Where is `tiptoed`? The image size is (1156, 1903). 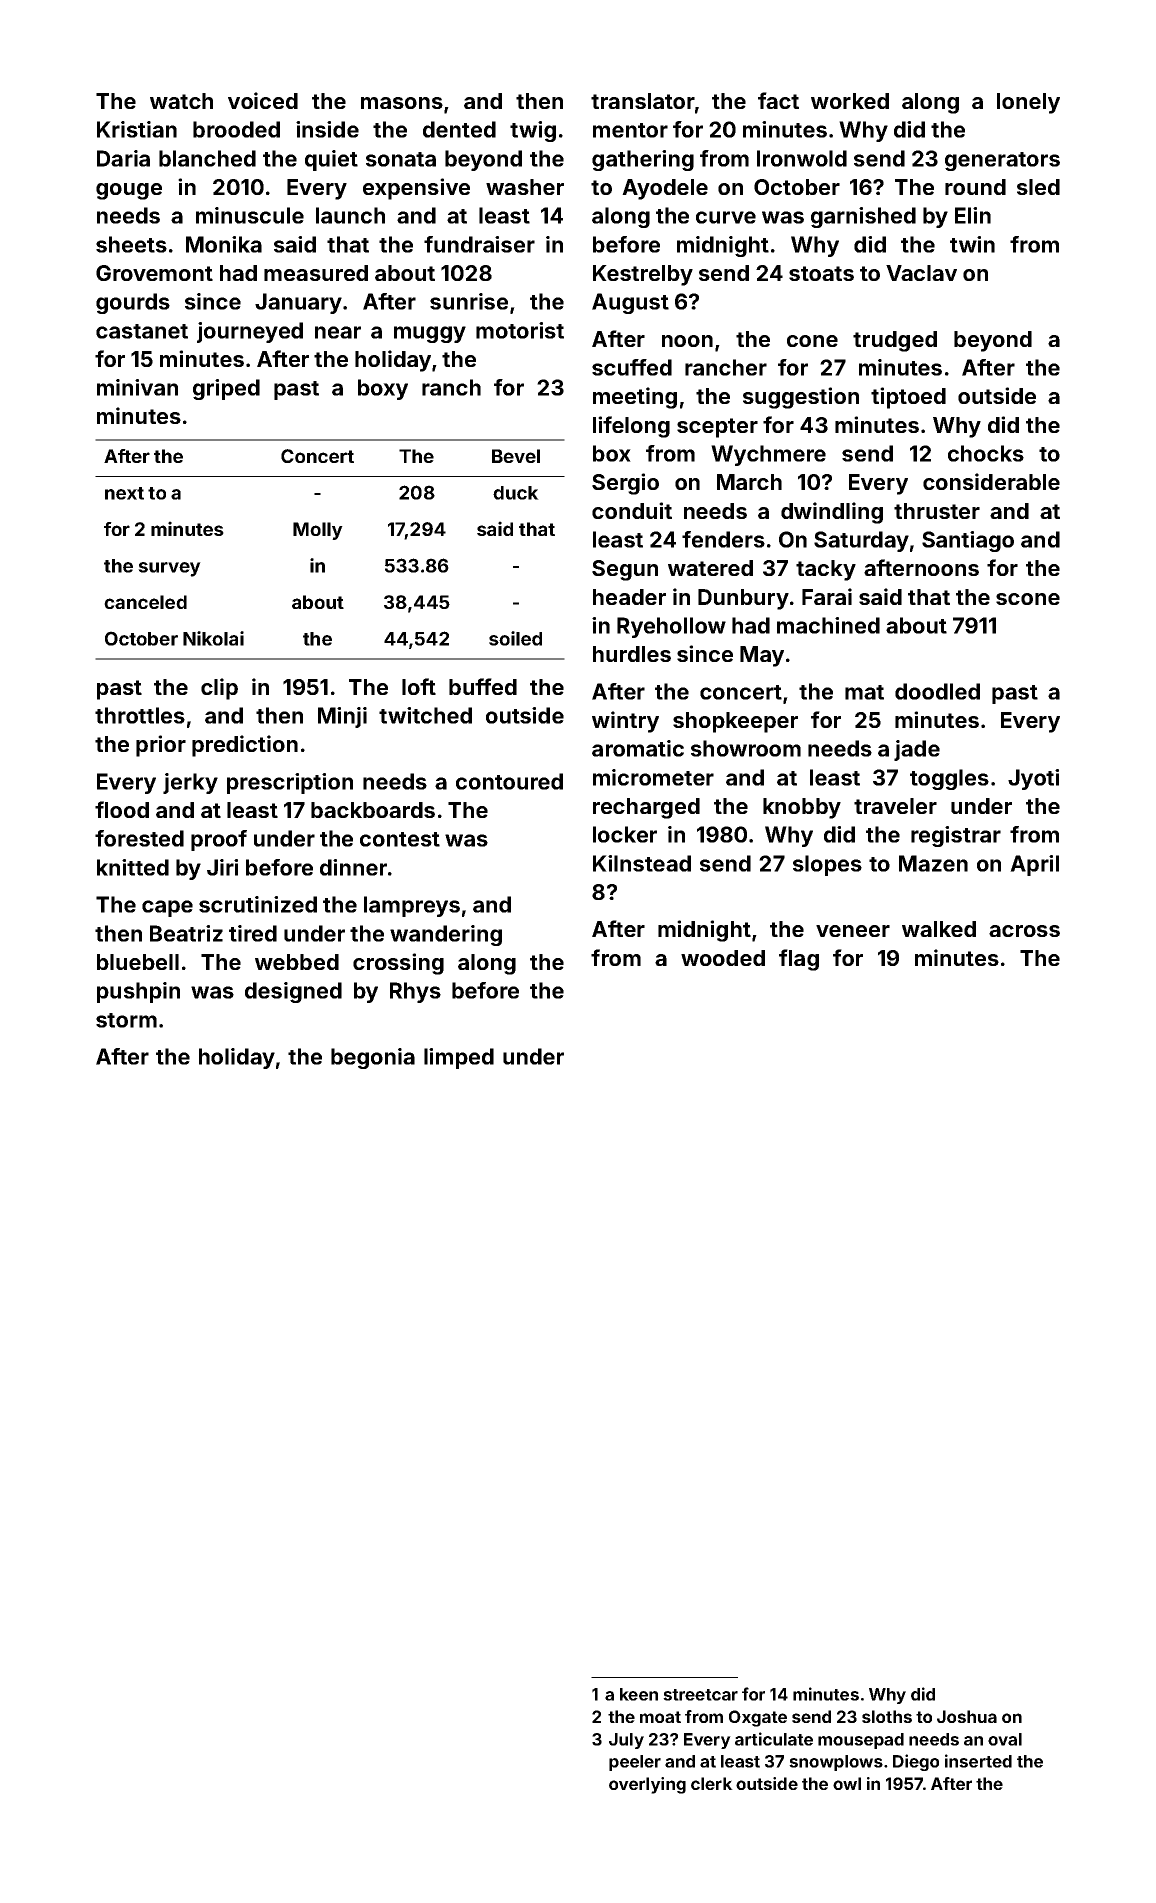
tiptoed is located at coordinates (908, 398).
